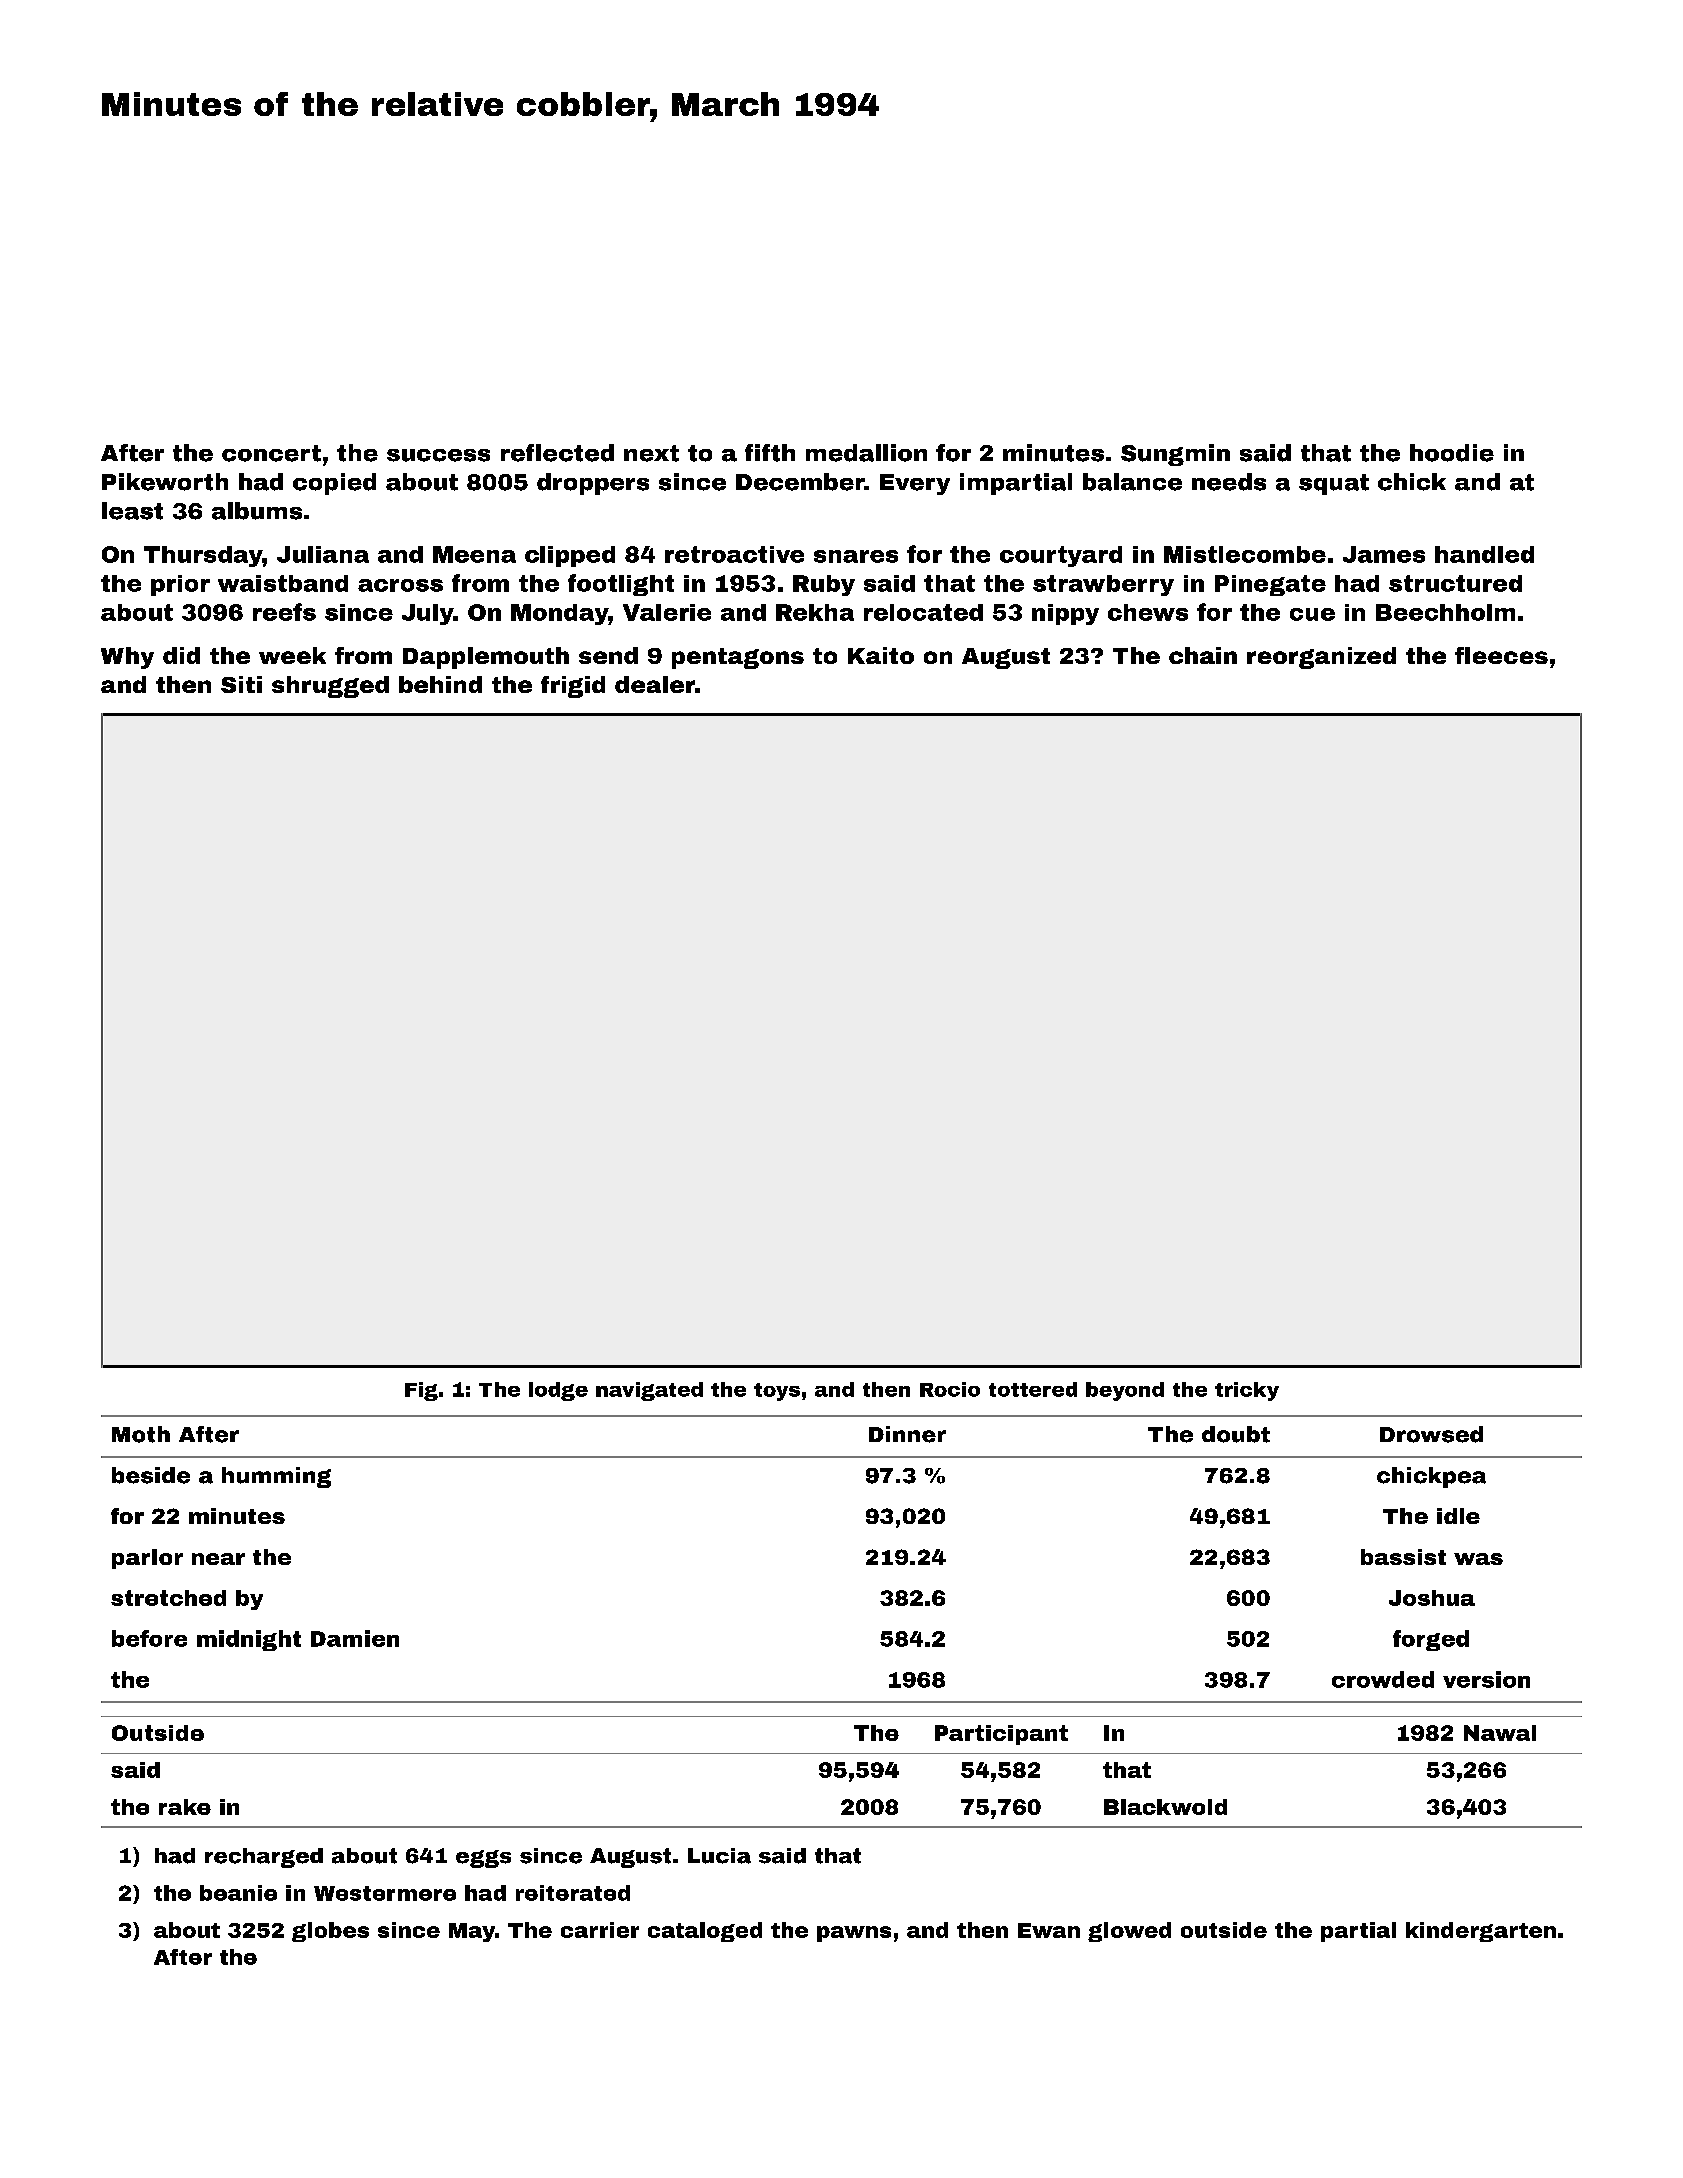 The width and height of the screenshot is (1683, 2178). What do you see at coordinates (866, 453) in the screenshot?
I see `medallion` at bounding box center [866, 453].
